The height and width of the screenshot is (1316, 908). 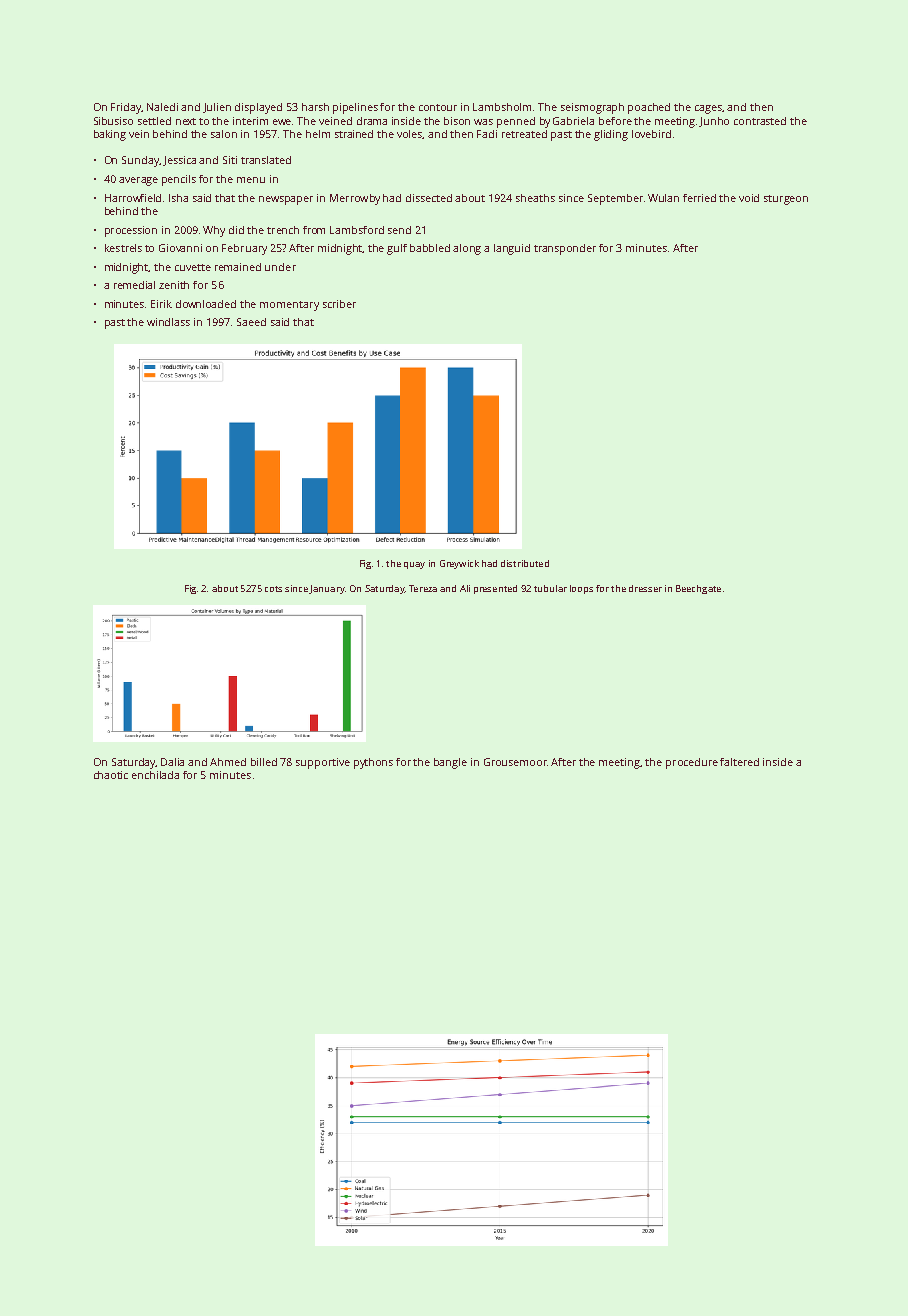 What do you see at coordinates (709, 109) in the screenshot?
I see `cages` at bounding box center [709, 109].
